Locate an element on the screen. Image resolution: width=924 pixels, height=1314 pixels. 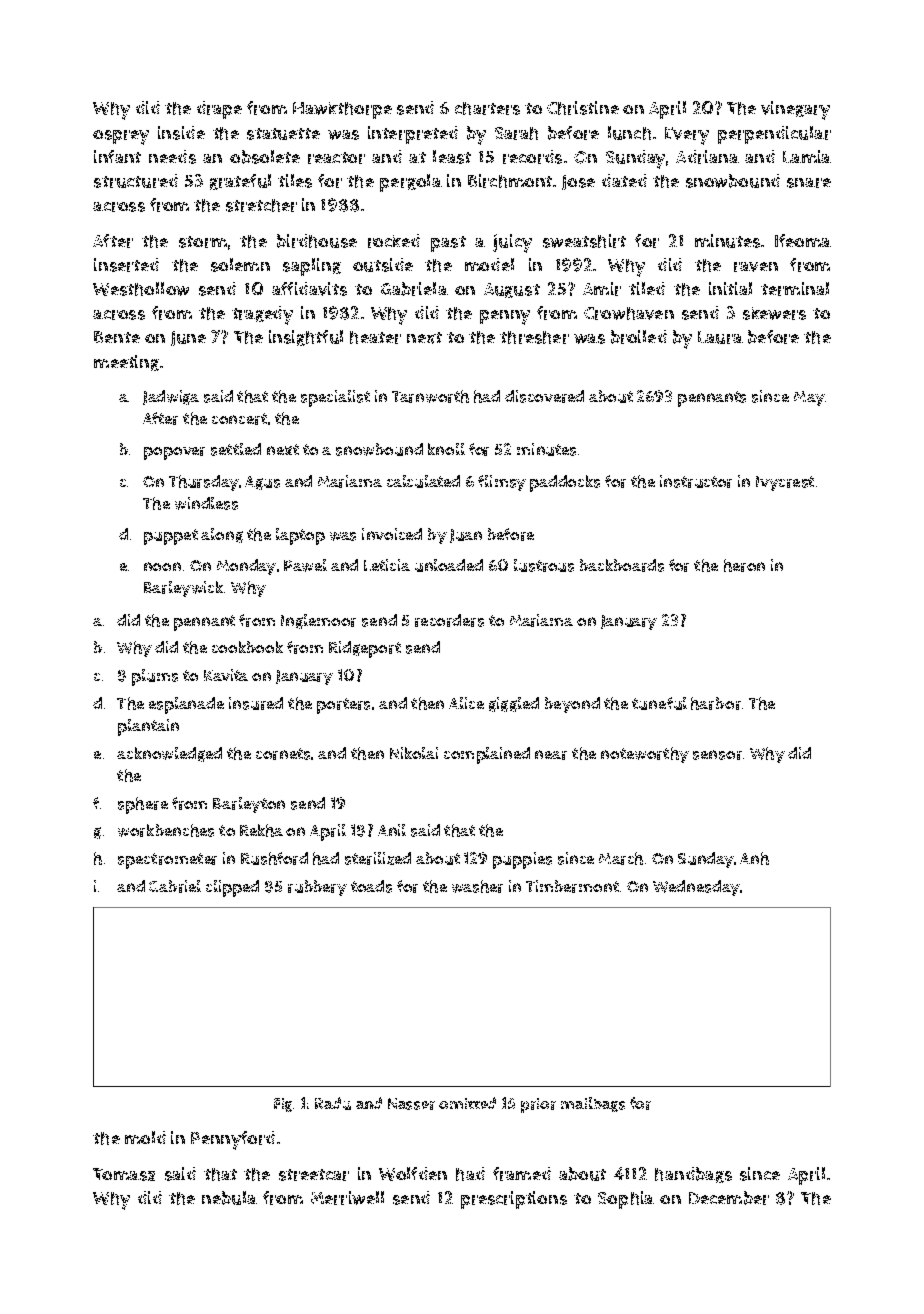
Christine is located at coordinates (583, 108).
